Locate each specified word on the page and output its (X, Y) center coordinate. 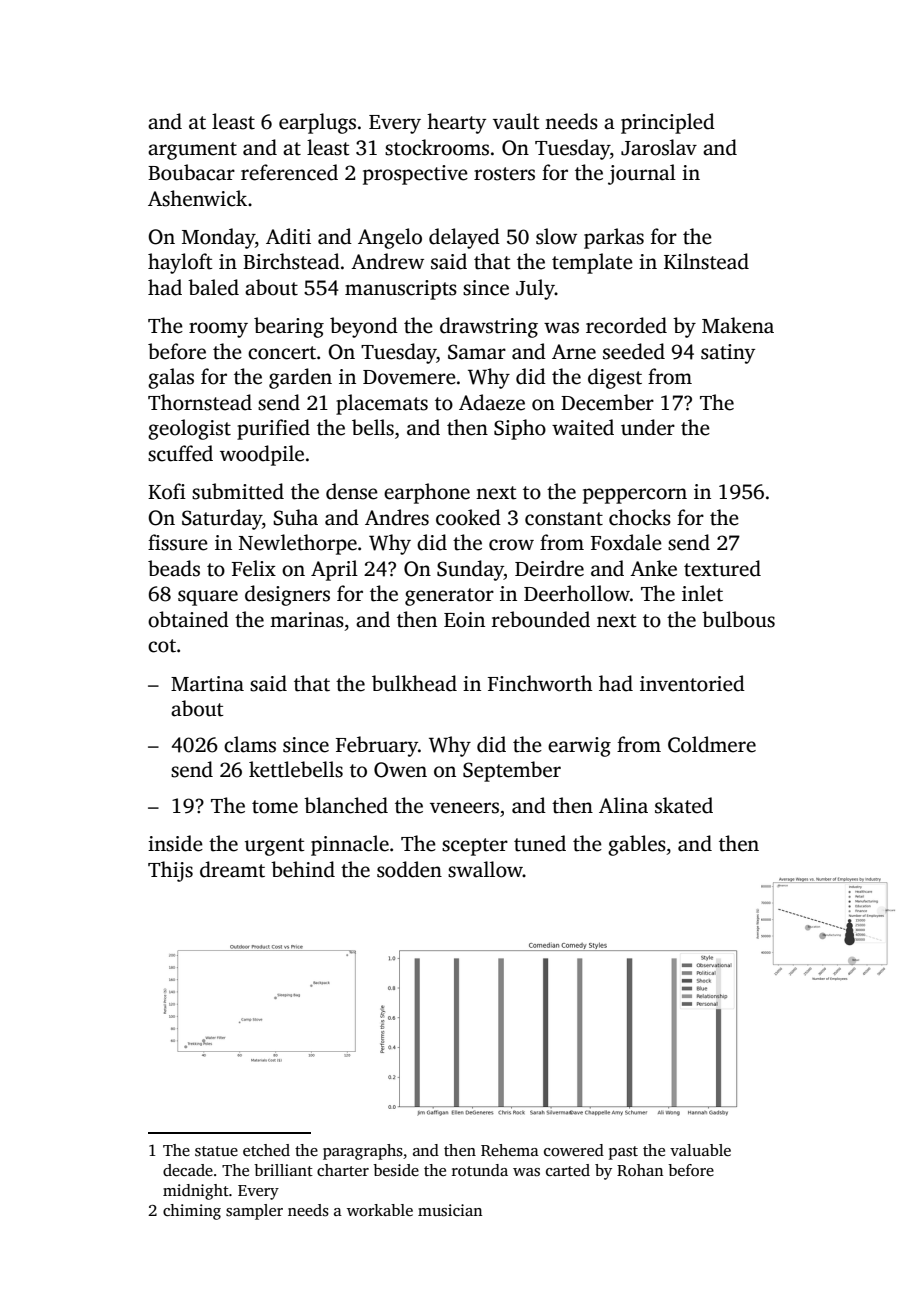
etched (266, 1150)
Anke (653, 568)
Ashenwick (197, 198)
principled (668, 123)
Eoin (464, 620)
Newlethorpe (298, 544)
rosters (504, 174)
